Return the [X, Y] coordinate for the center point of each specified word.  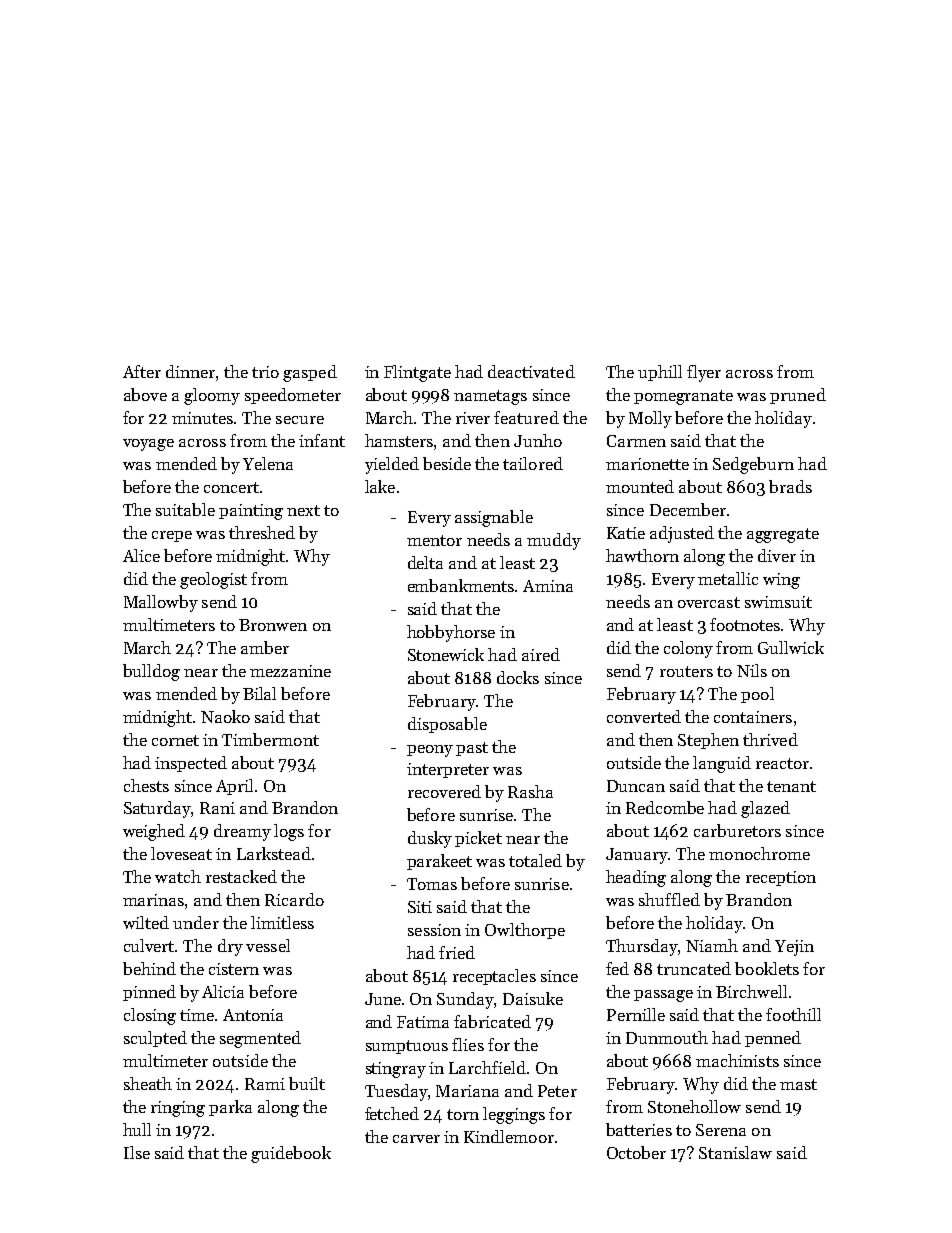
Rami [265, 1084]
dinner [190, 371]
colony [688, 649]
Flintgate [417, 373]
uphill [660, 373]
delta [425, 562]
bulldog [151, 672]
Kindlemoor [509, 1136]
